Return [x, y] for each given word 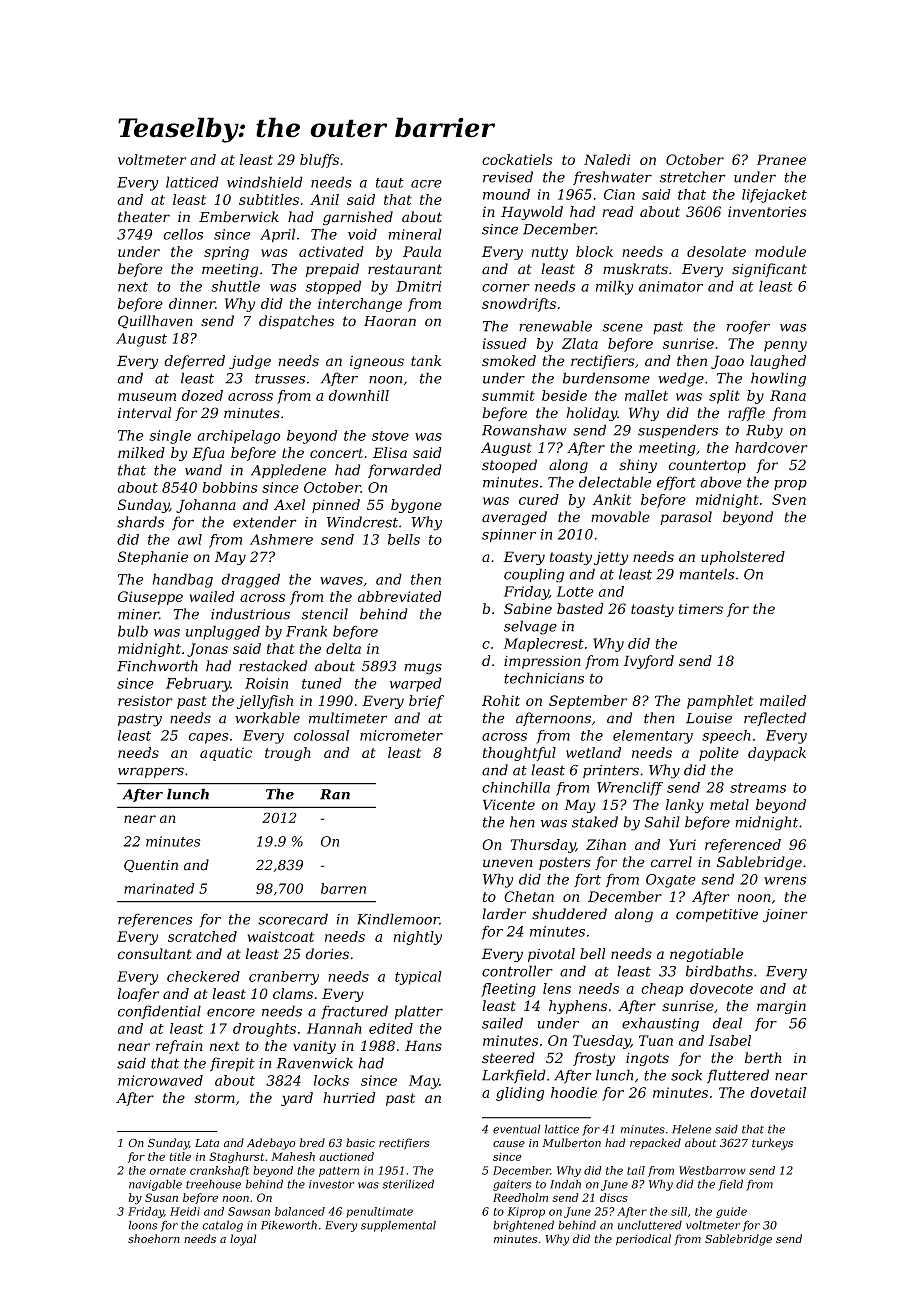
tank [426, 360]
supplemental [398, 1226]
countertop [707, 466]
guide [731, 1212]
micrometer [401, 735]
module [780, 251]
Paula [422, 251]
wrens [785, 881]
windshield [265, 182]
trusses [280, 379]
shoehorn [154, 1239]
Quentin [151, 866]
